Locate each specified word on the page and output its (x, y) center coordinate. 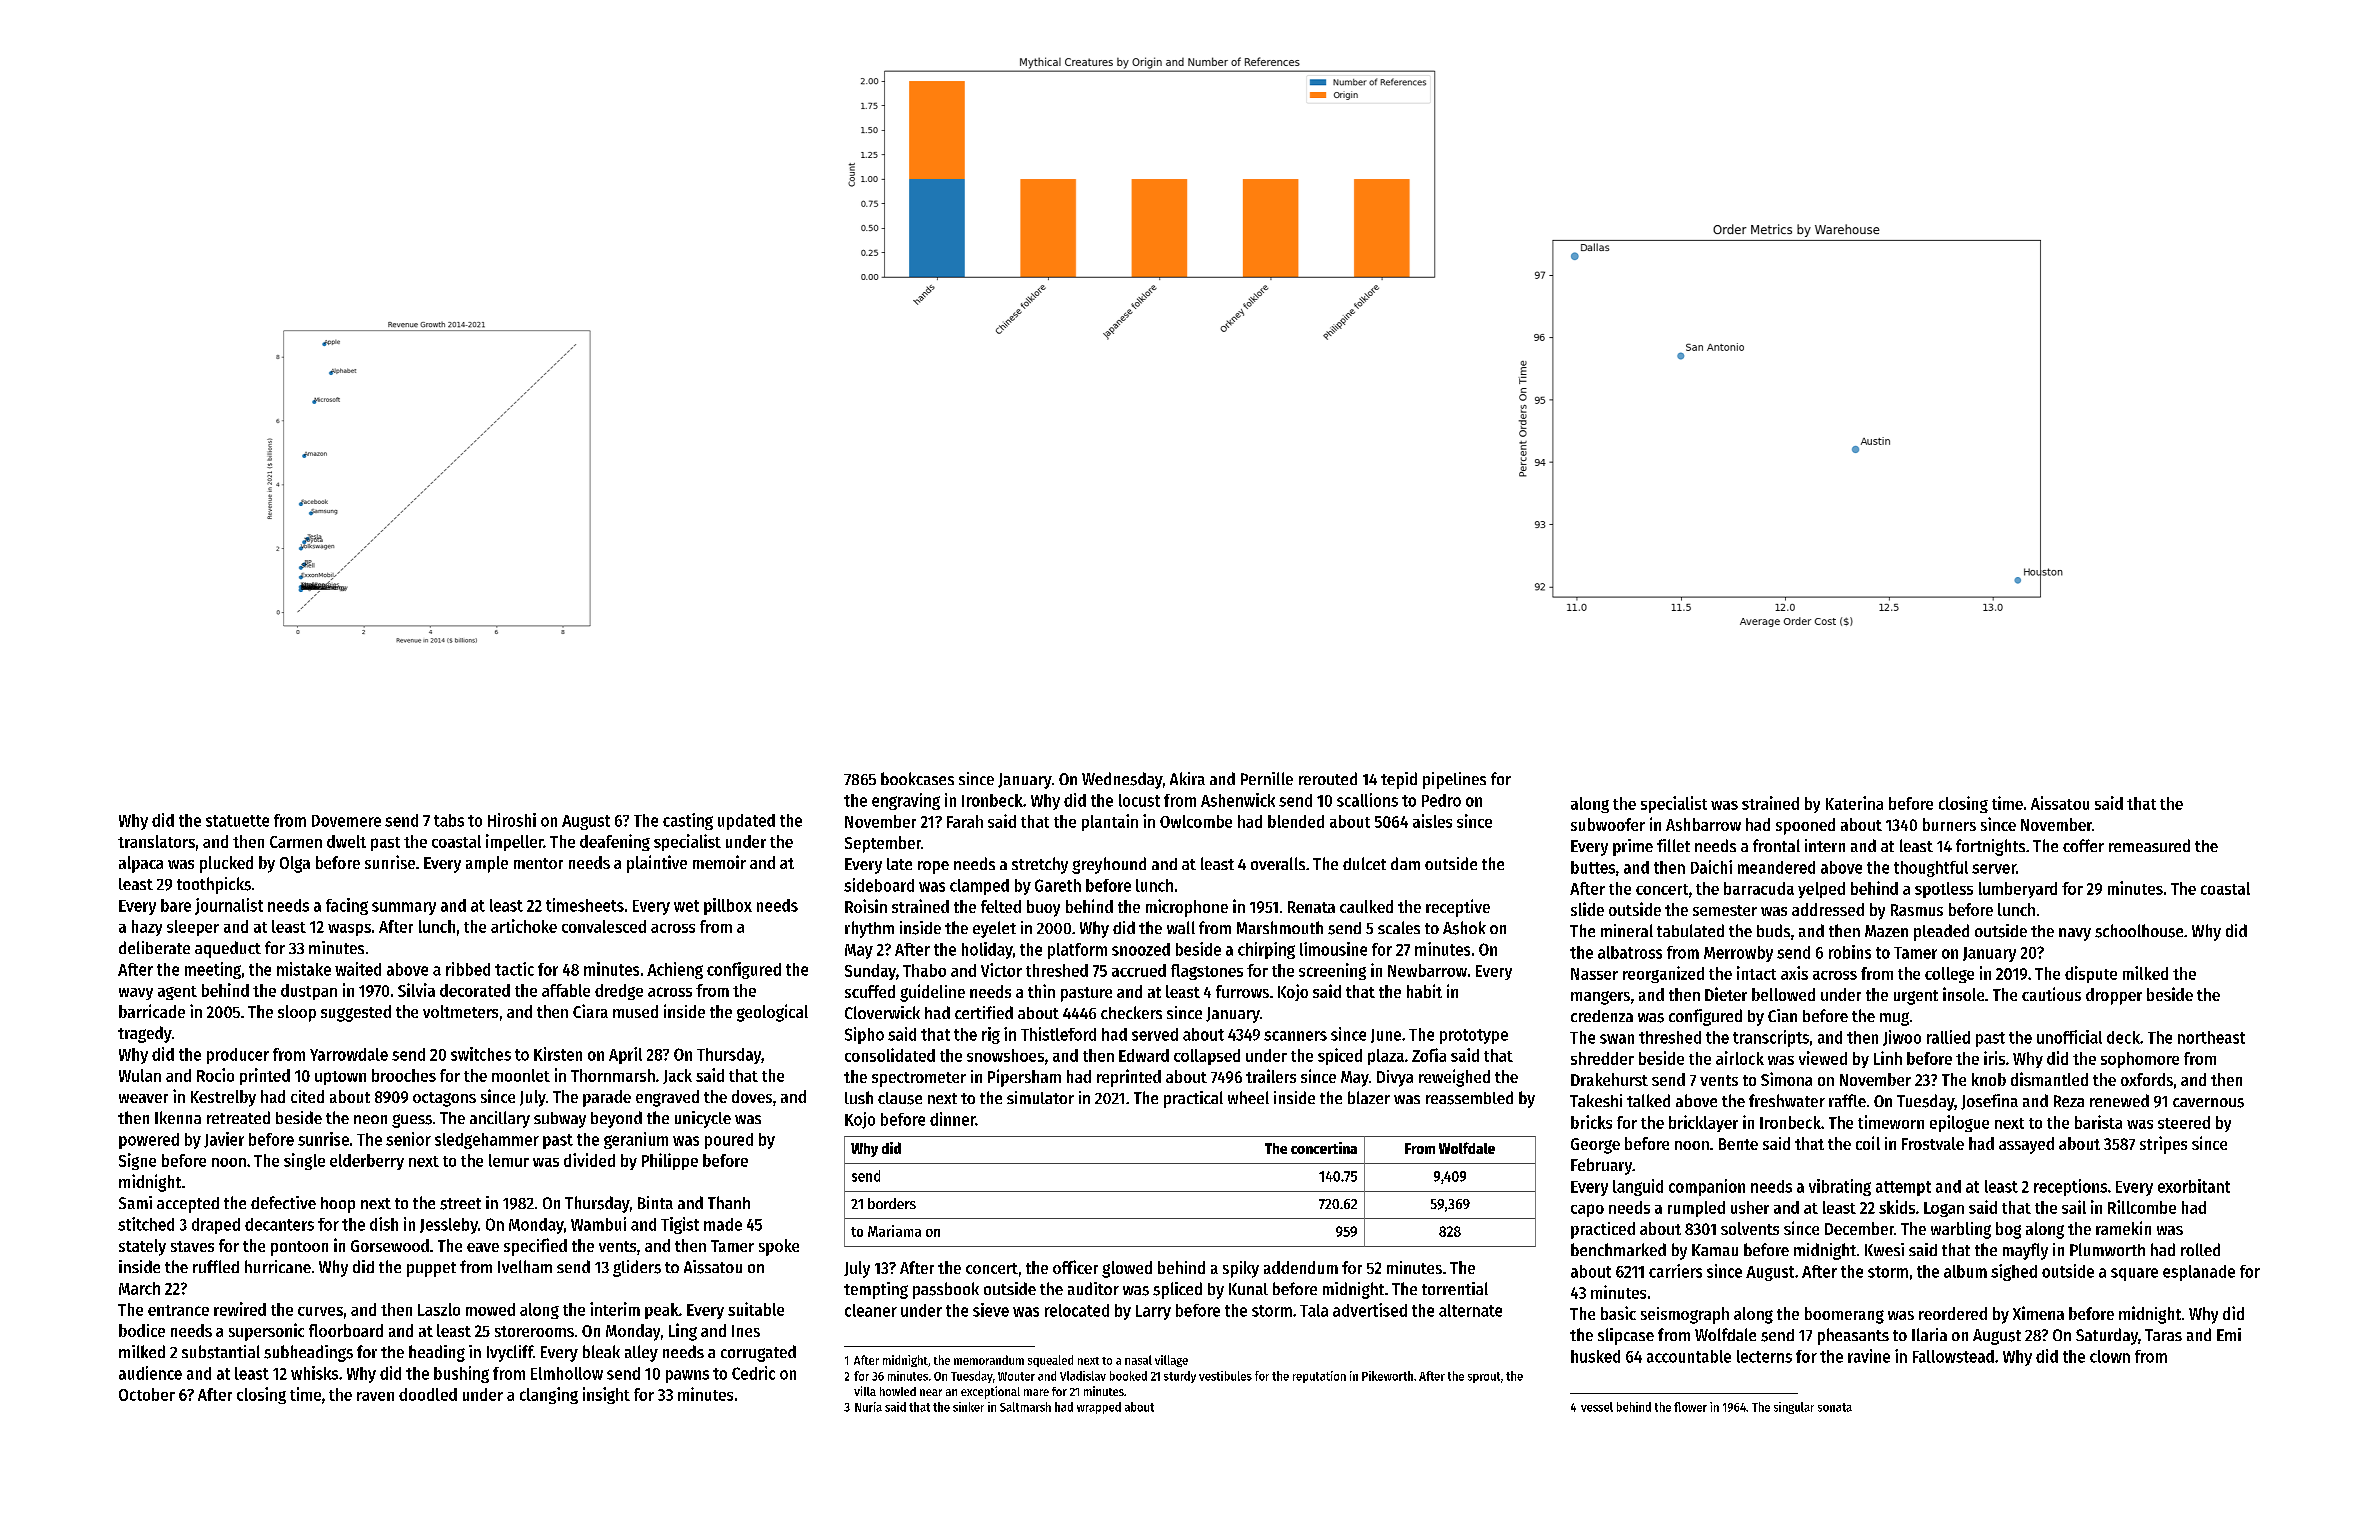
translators (156, 841)
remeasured (2149, 845)
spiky (1241, 1269)
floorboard (346, 1330)
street (460, 1204)
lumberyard (2018, 890)
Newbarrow (1427, 970)
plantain (1110, 822)
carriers (1675, 1271)
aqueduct (228, 949)
